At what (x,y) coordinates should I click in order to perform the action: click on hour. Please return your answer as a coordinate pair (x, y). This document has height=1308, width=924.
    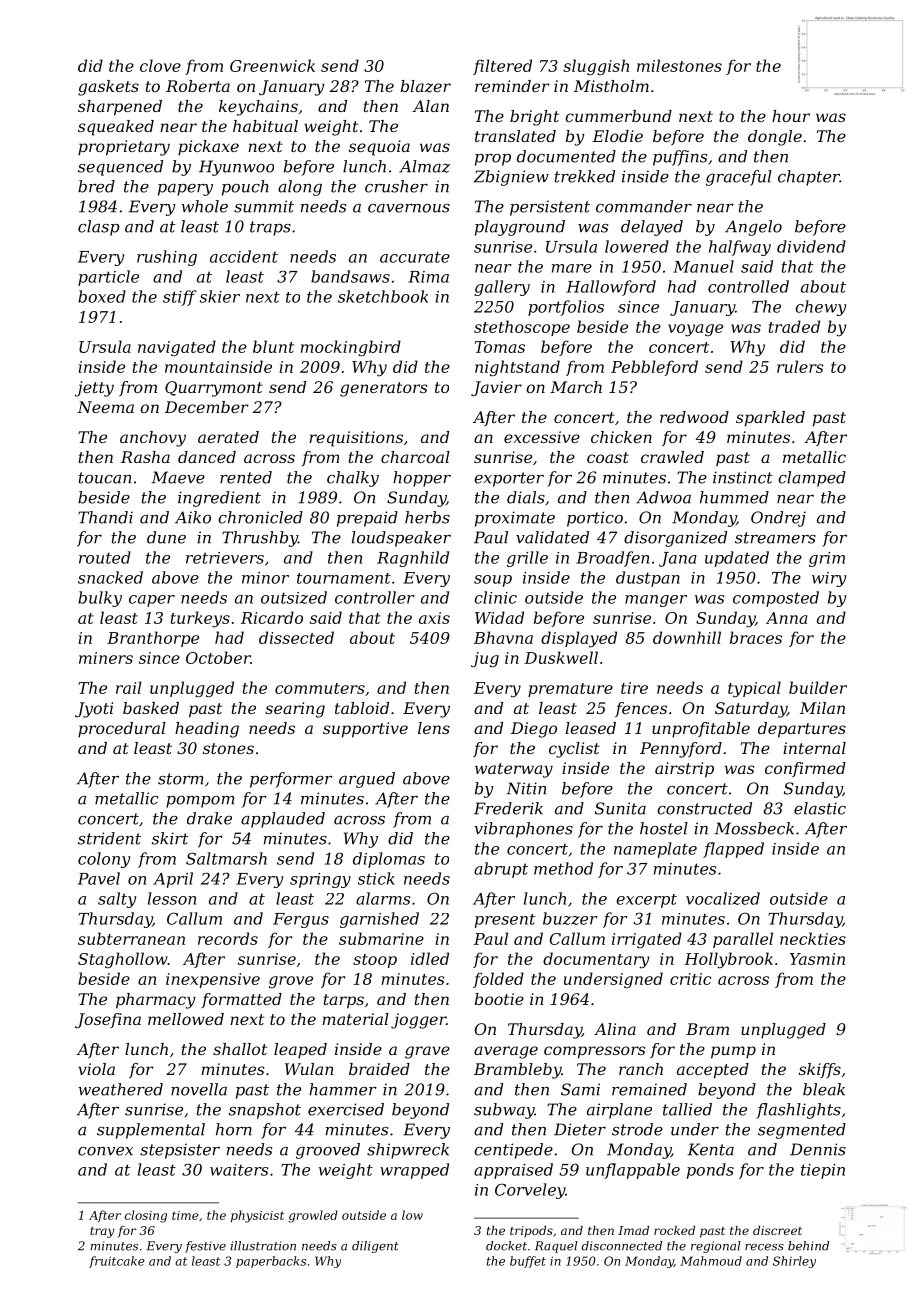
    Looking at the image, I should click on (791, 116).
